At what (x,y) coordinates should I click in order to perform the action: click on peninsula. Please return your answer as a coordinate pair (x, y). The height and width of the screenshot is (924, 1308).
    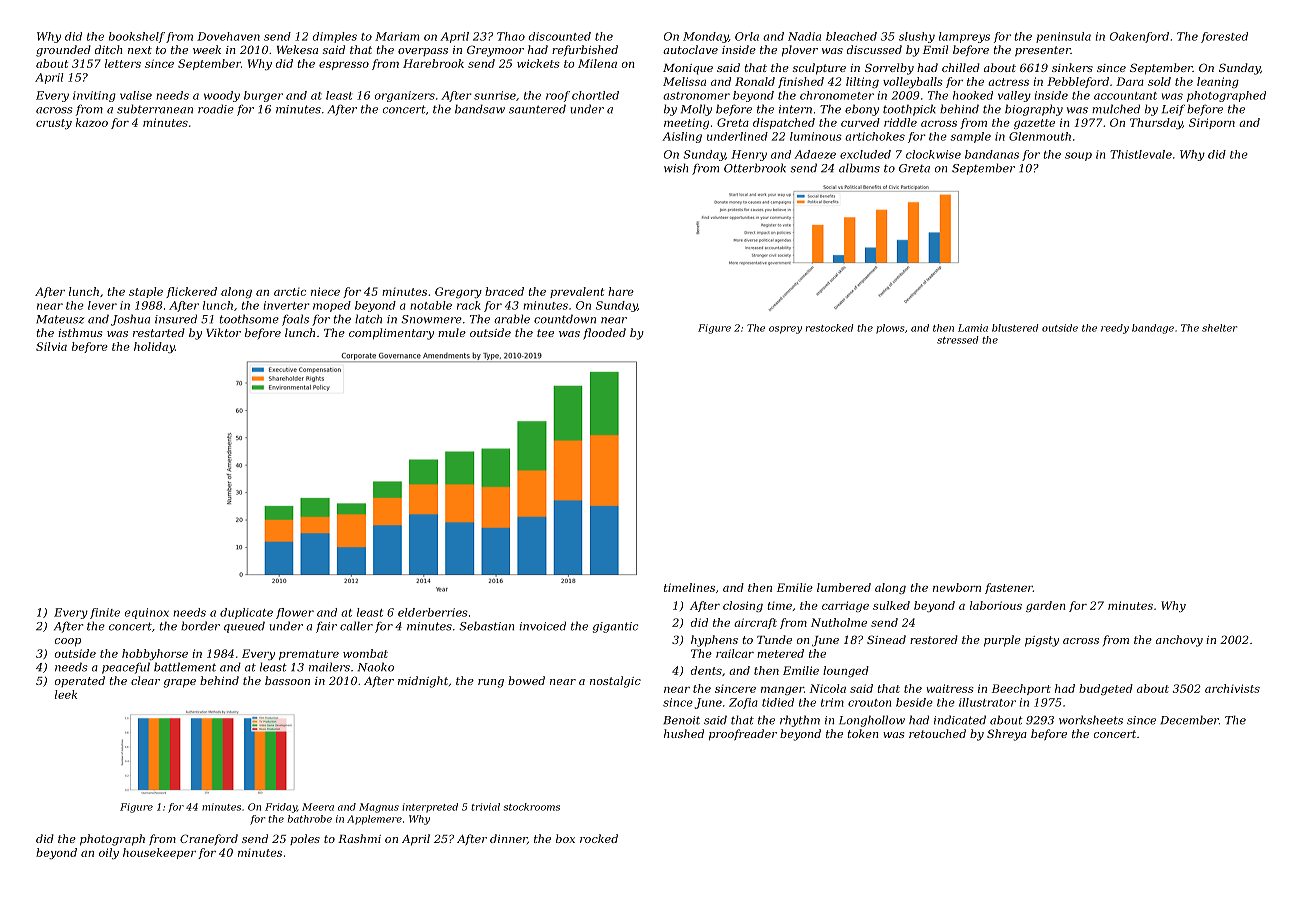
    Looking at the image, I should click on (1063, 37).
